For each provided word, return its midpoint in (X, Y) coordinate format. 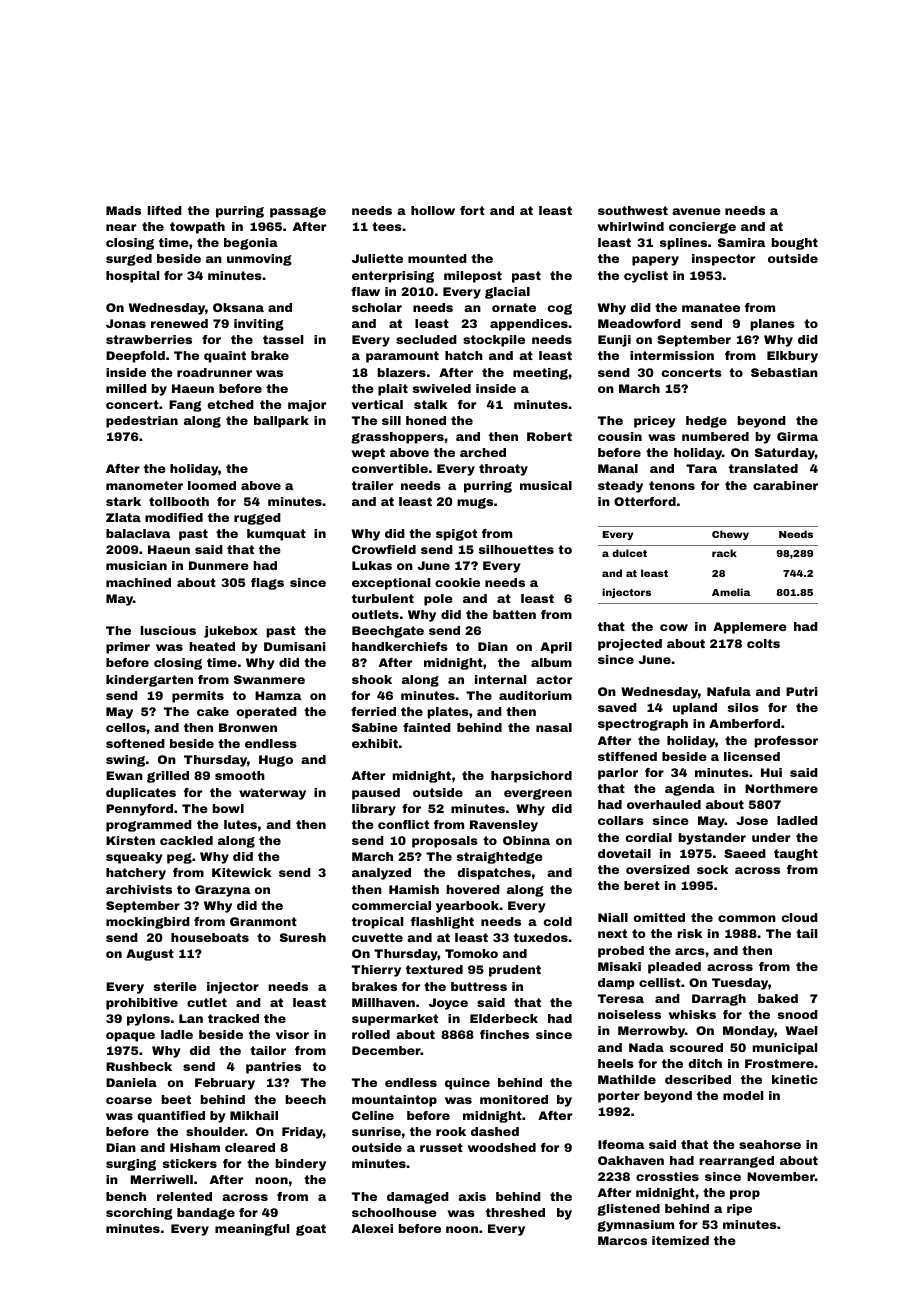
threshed (515, 1212)
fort (472, 210)
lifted (165, 210)
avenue (696, 211)
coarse (129, 1100)
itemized (680, 1240)
